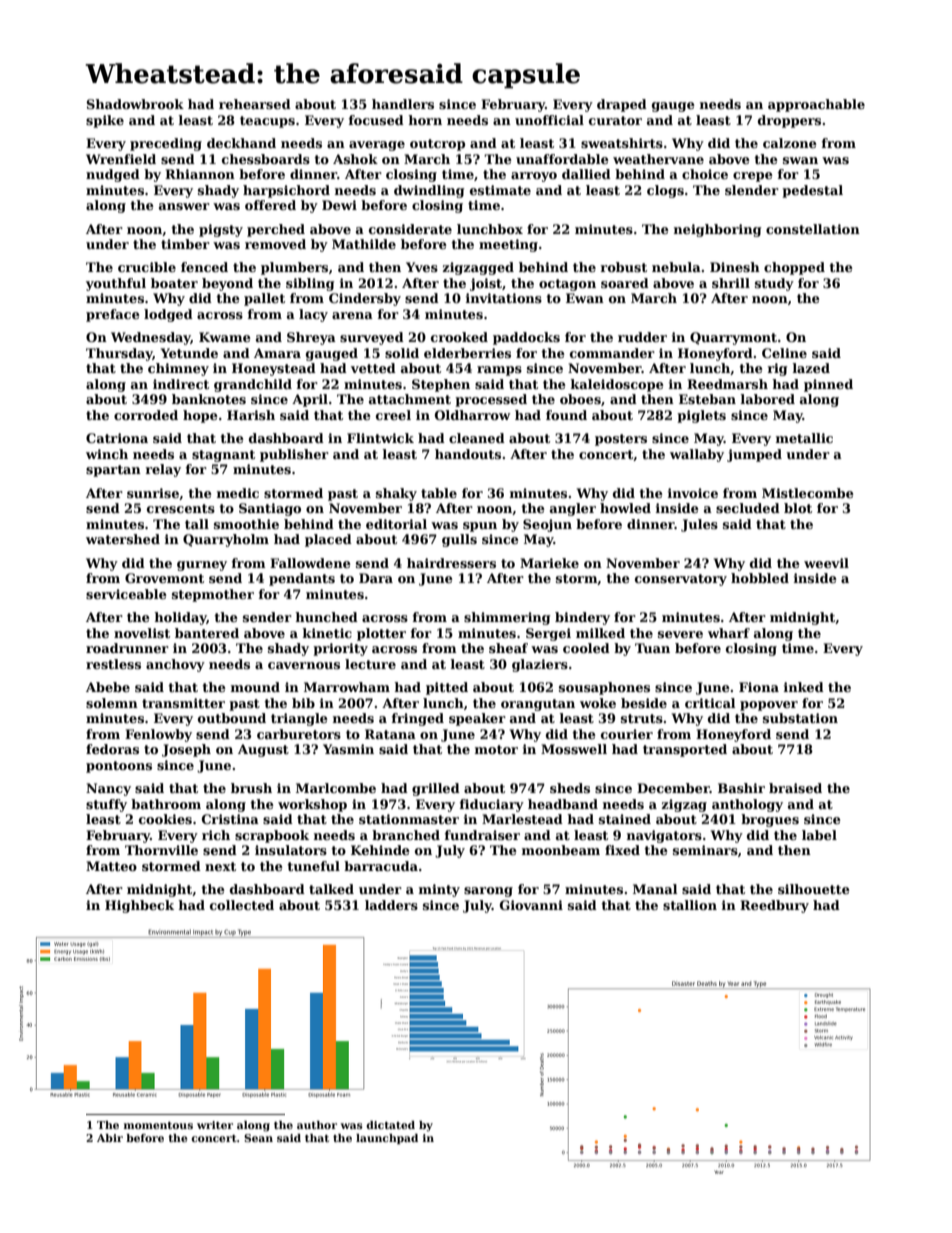 The image size is (952, 1233). I want to click on table, so click(439, 493).
